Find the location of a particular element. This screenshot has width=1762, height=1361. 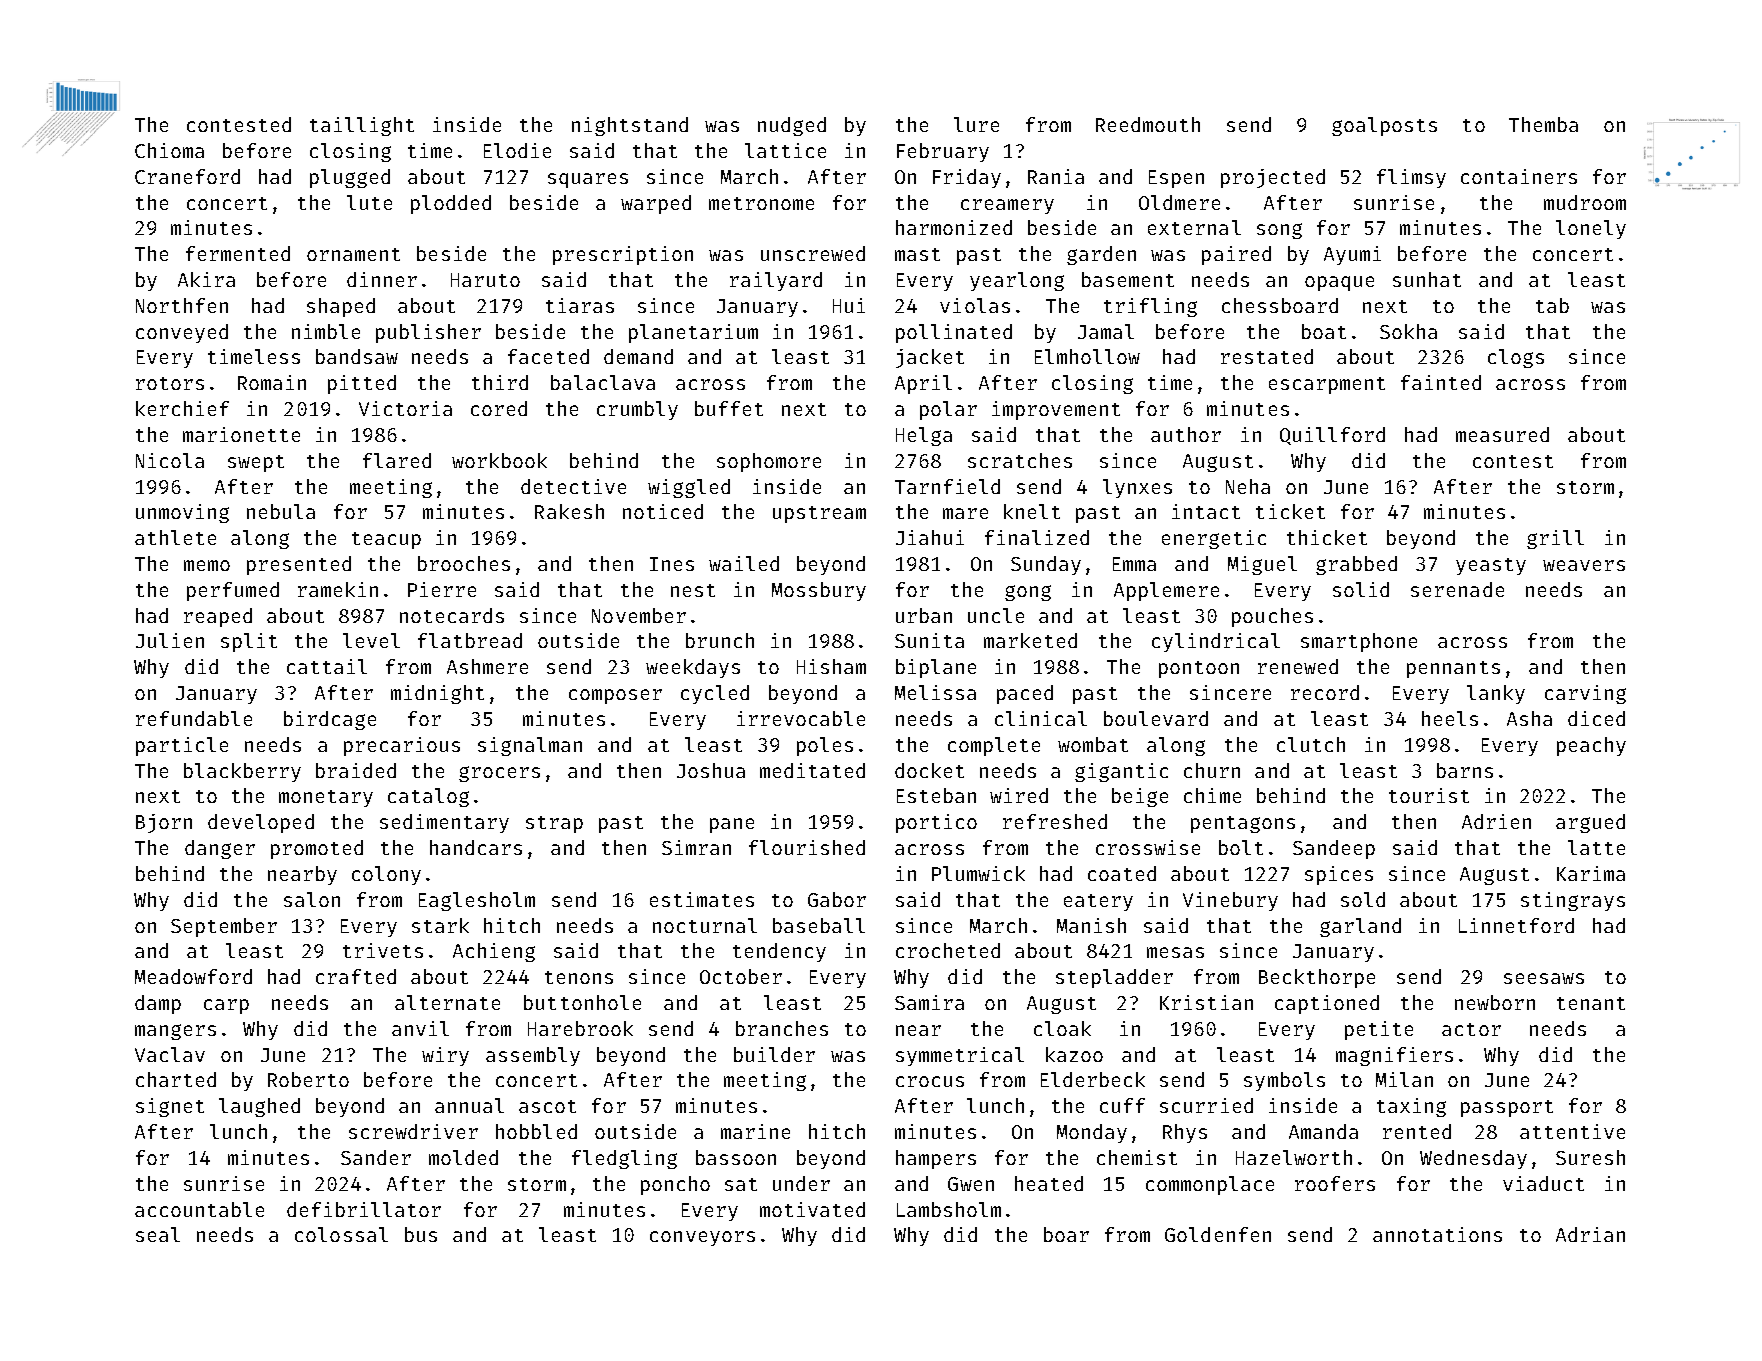

Melissa is located at coordinates (935, 692).
